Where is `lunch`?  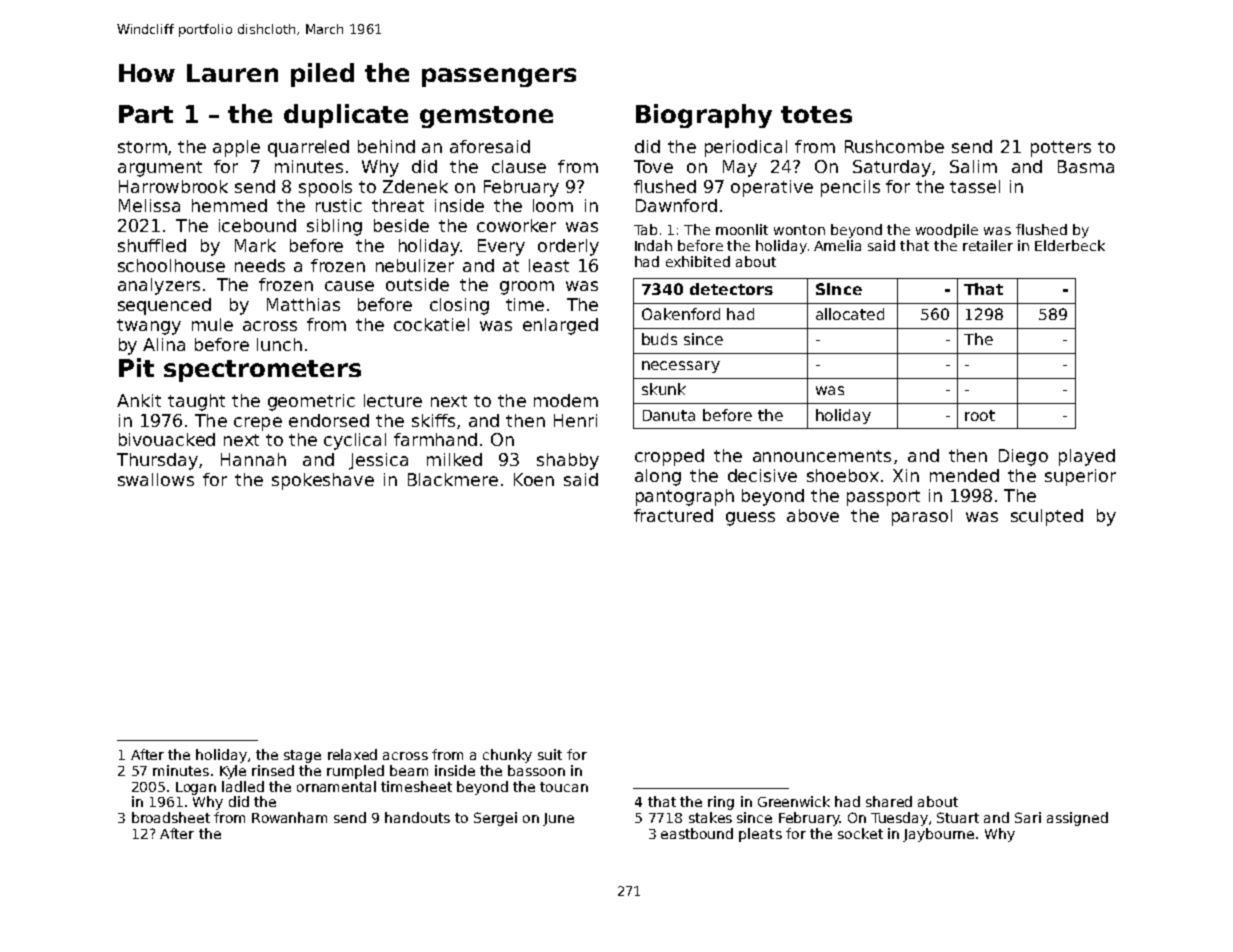 lunch is located at coordinates (279, 344).
